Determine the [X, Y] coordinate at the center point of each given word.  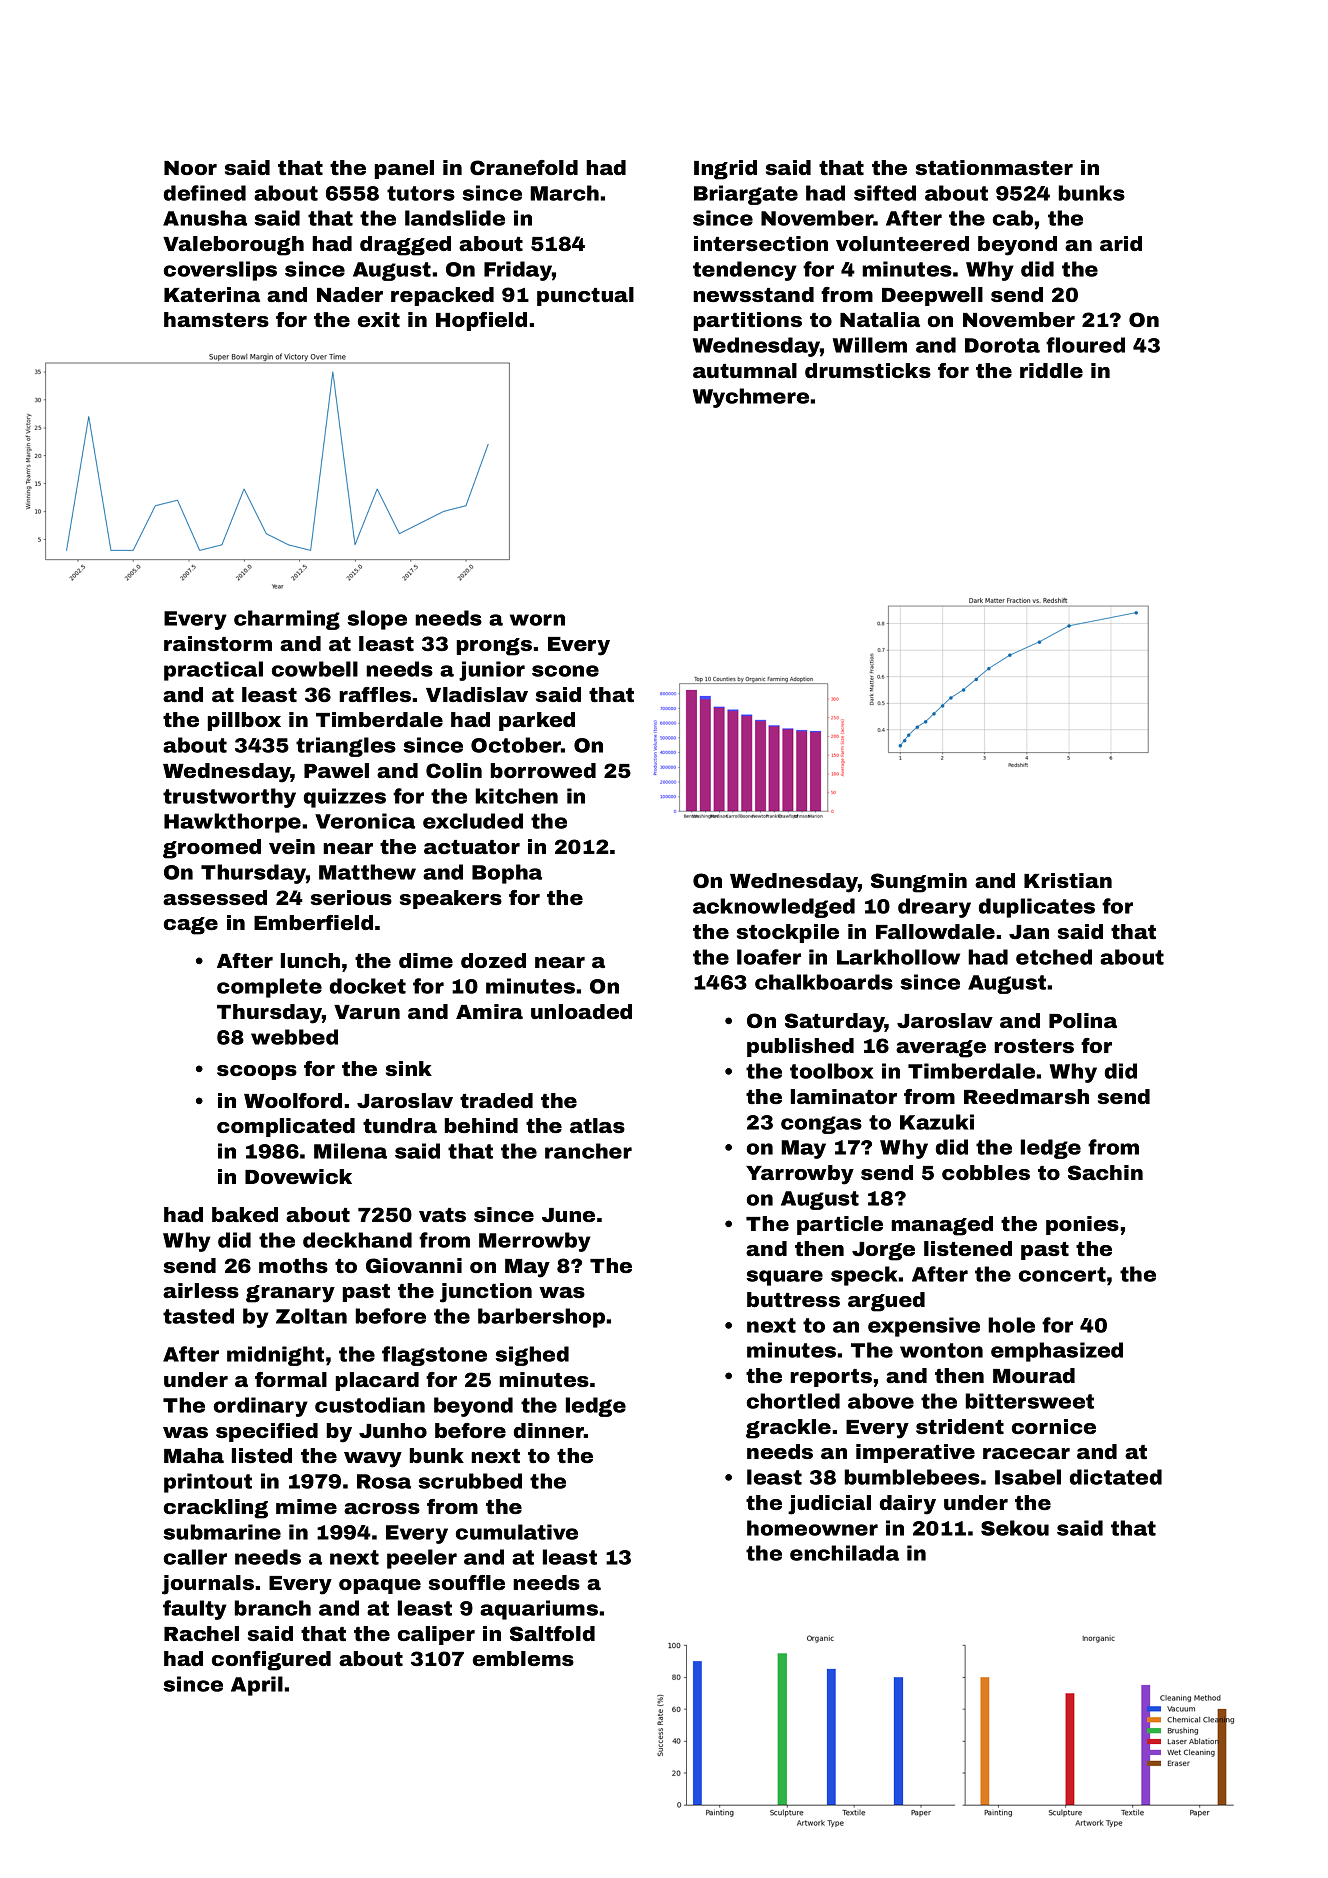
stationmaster [994, 167]
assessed [215, 897]
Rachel [201, 1633]
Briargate [746, 195]
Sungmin [919, 883]
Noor [190, 168]
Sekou [1015, 1528]
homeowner [812, 1528]
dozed [493, 960]
